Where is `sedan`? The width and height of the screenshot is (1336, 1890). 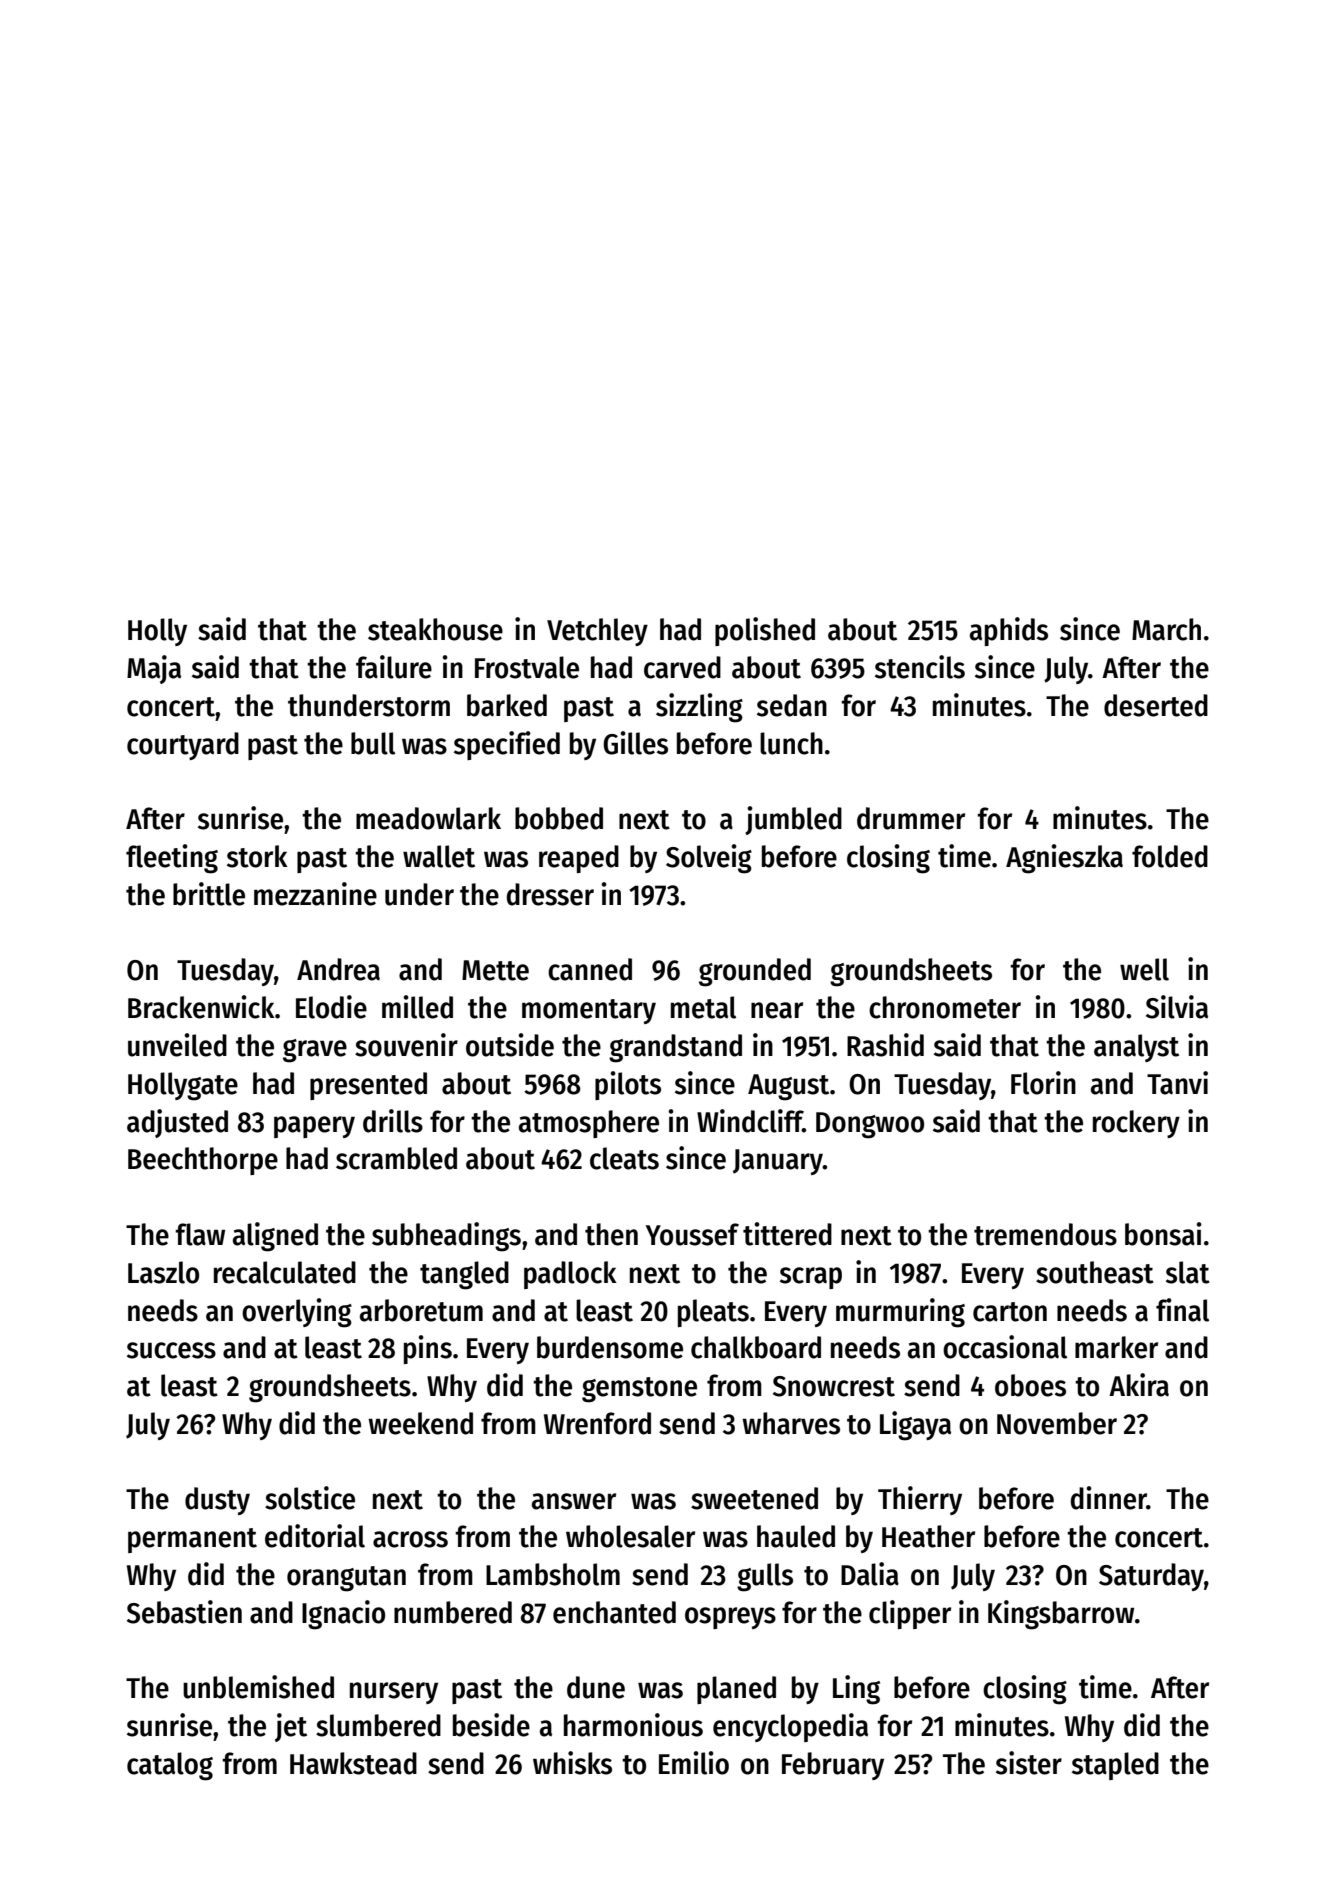 sedan is located at coordinates (792, 705).
